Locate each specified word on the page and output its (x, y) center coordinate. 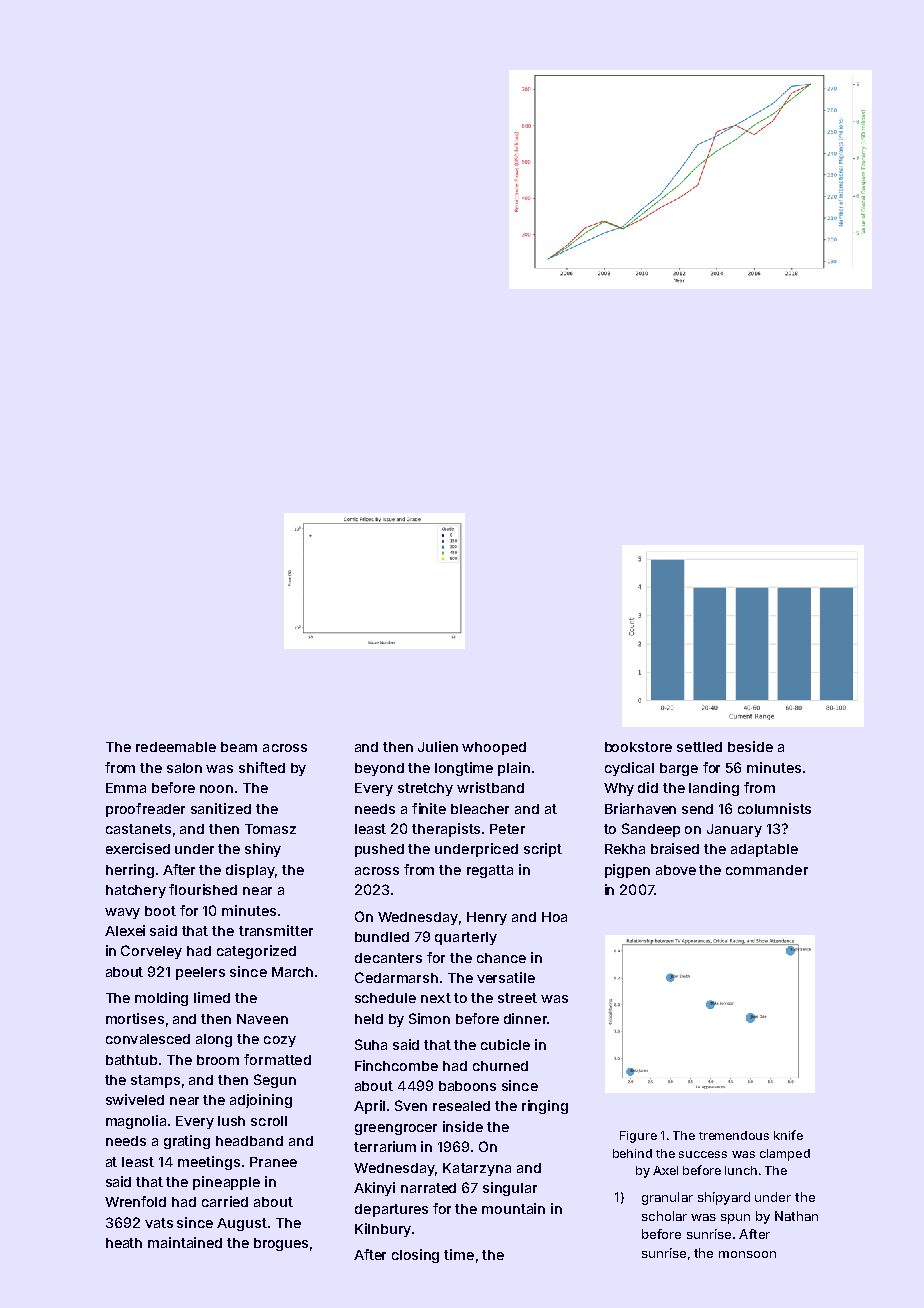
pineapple (226, 1183)
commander (767, 870)
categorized (256, 952)
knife (788, 1135)
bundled (382, 937)
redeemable (176, 747)
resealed (461, 1106)
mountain (513, 1208)
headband (249, 1141)
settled (699, 747)
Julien (438, 746)
